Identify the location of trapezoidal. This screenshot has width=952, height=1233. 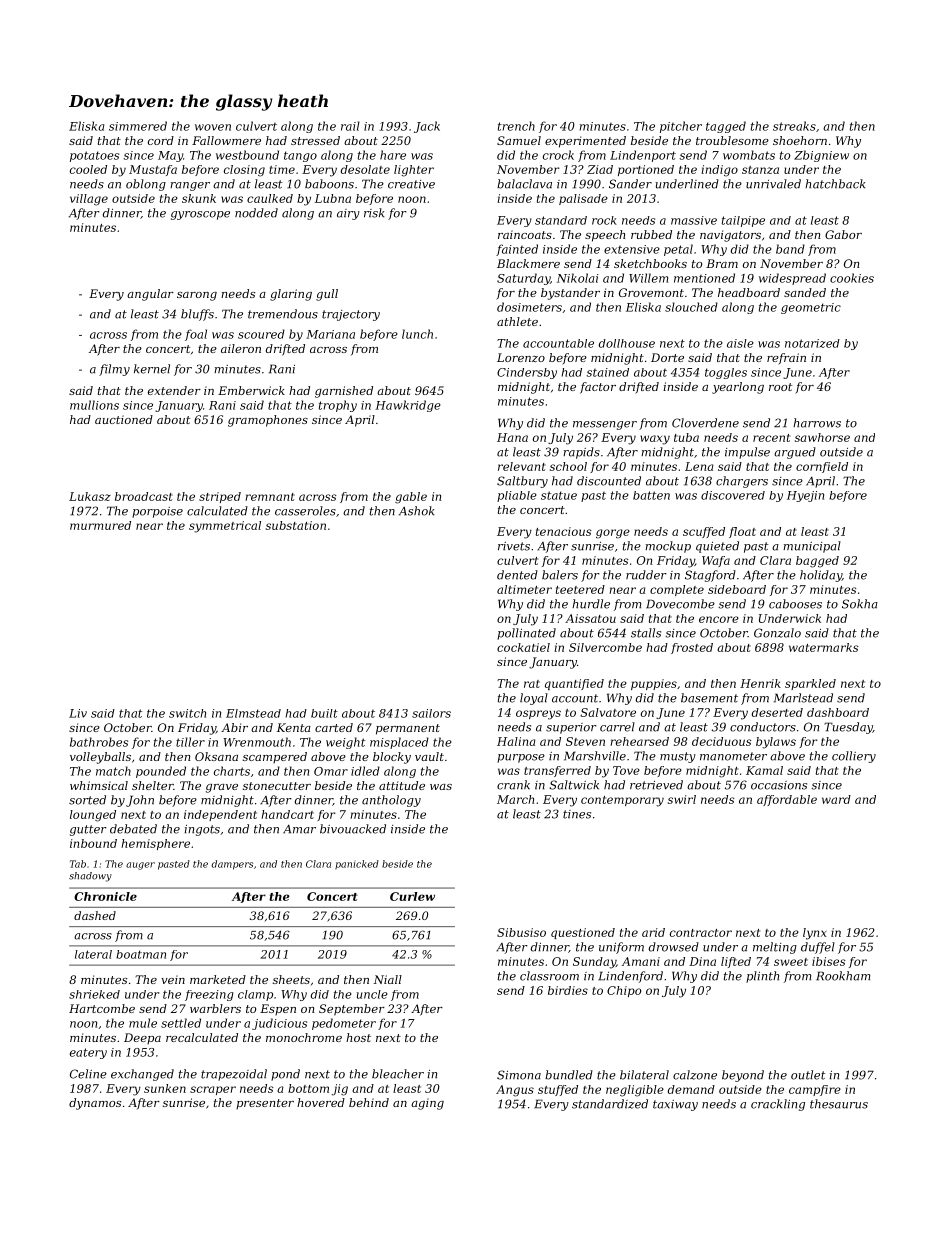
(234, 1075).
